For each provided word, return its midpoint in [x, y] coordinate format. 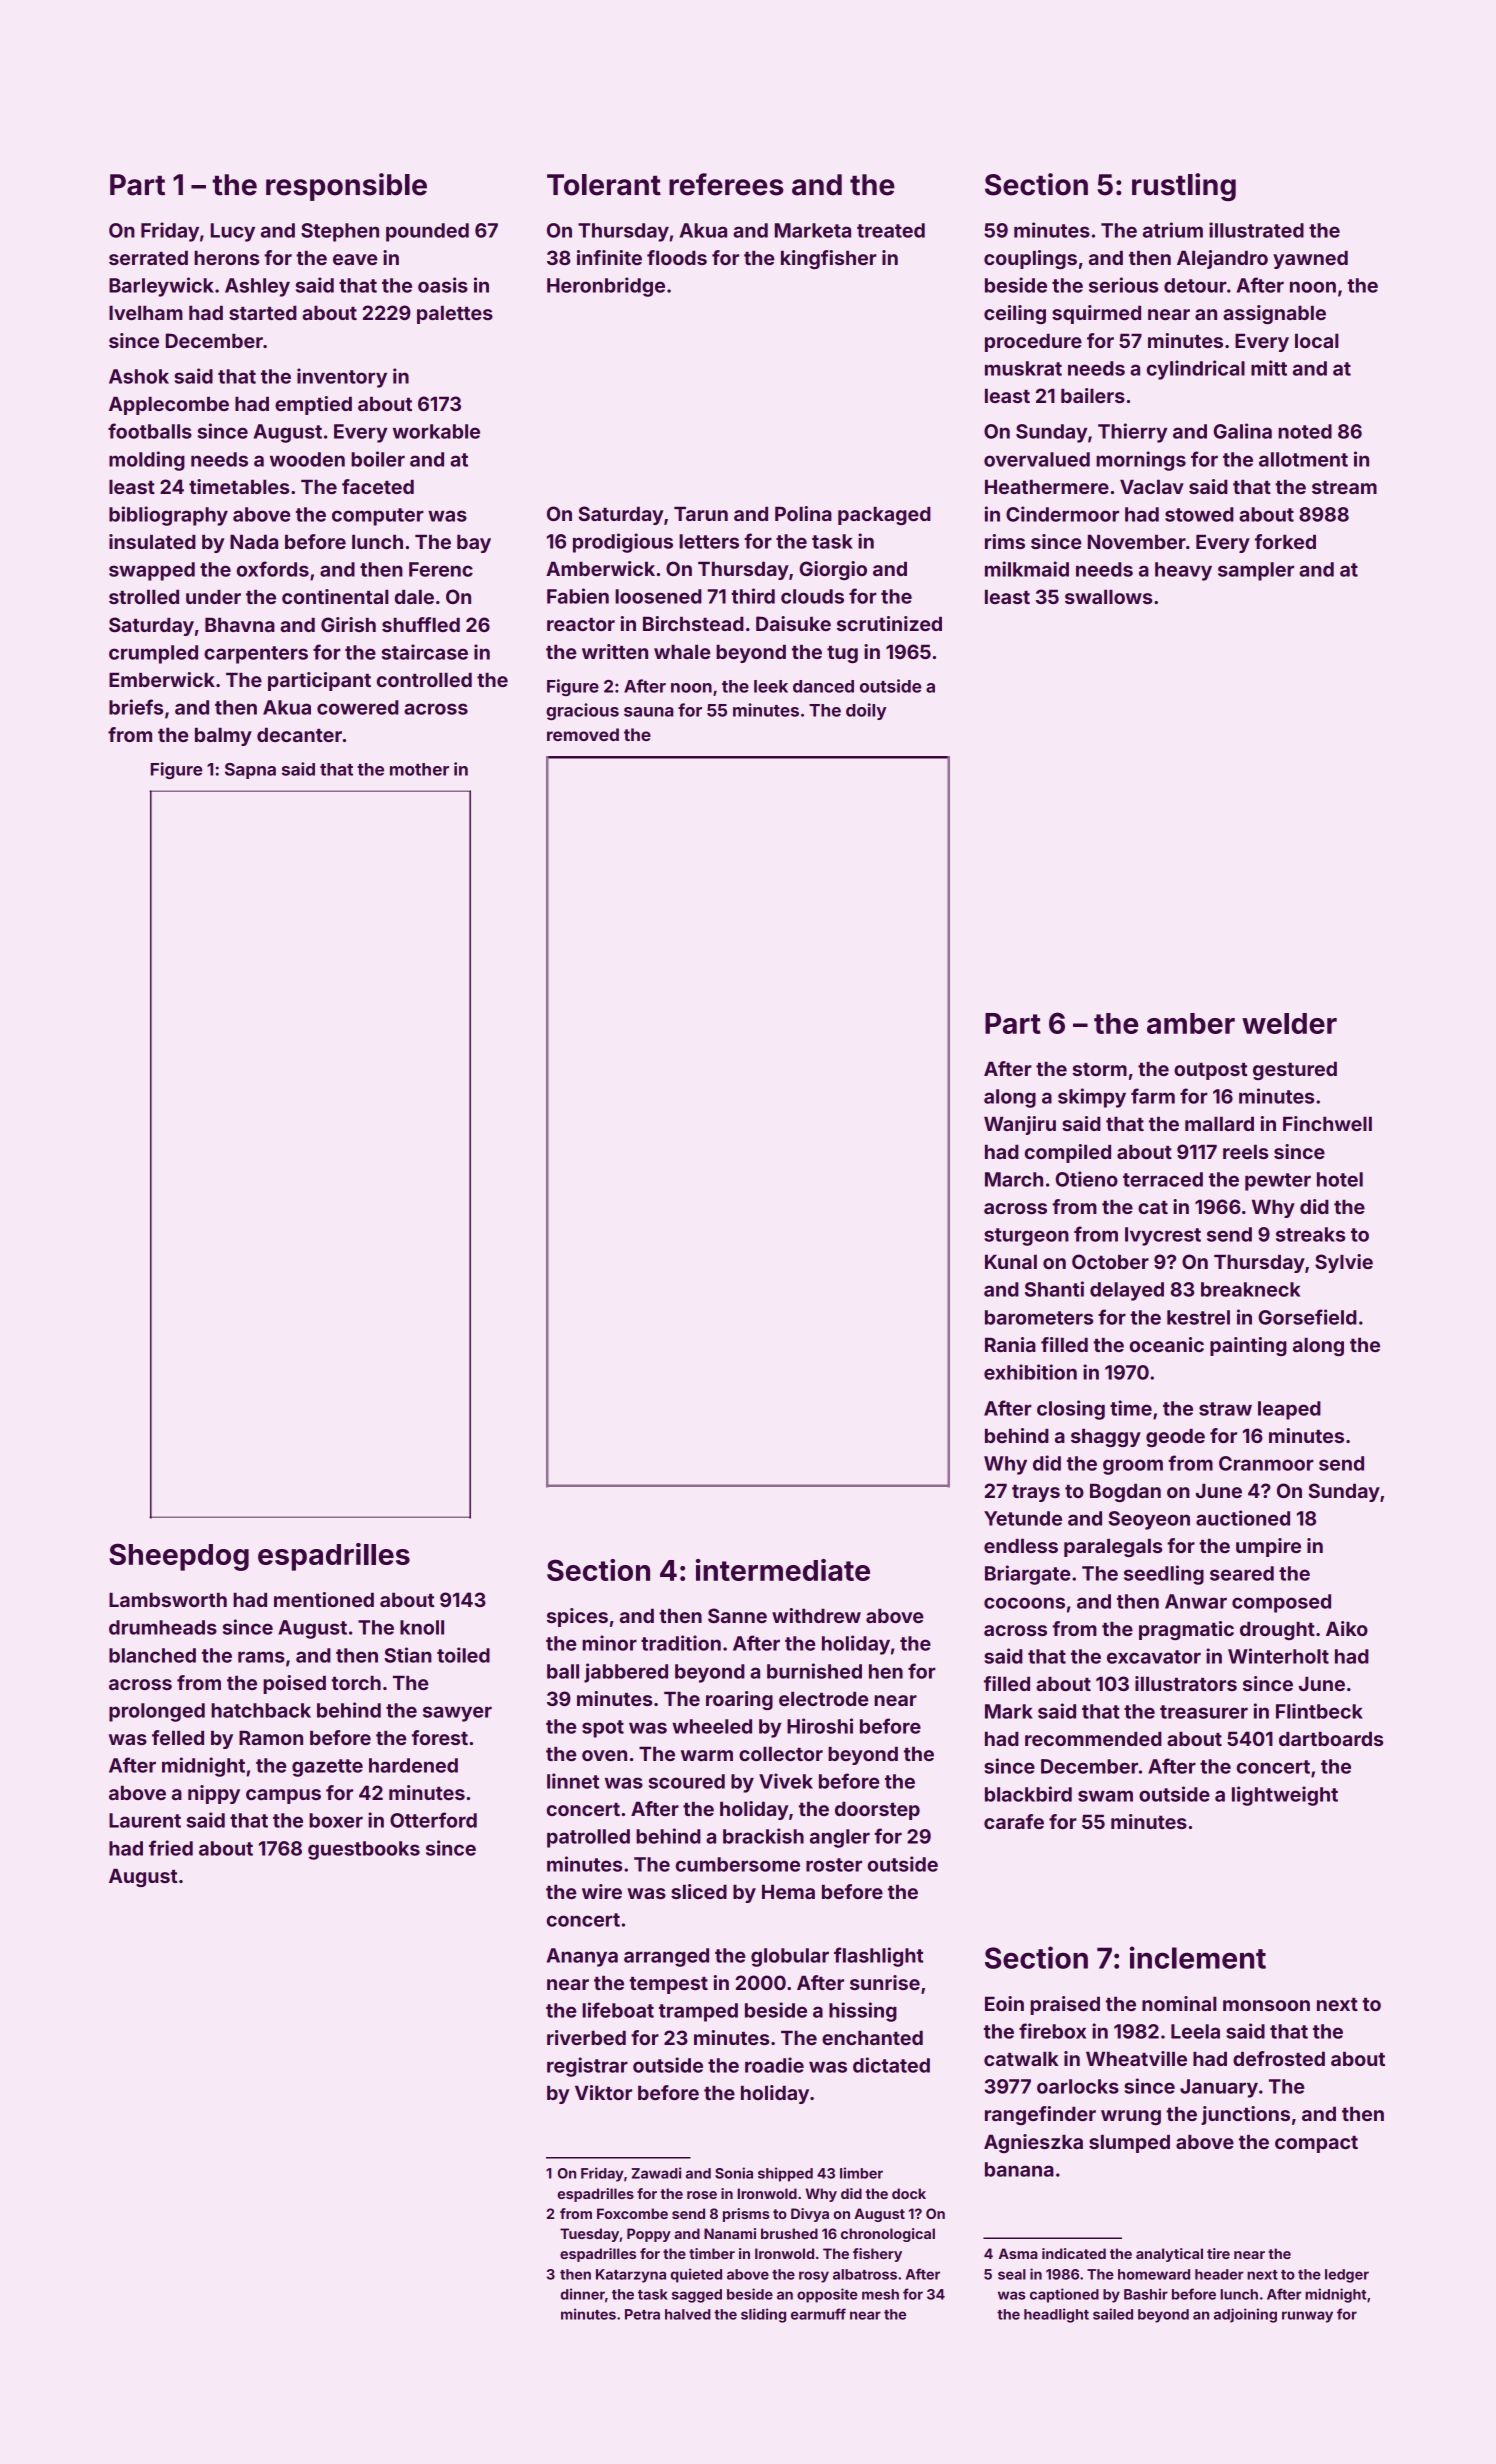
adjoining [1245, 2315]
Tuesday [590, 2235]
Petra [642, 2314]
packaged [884, 516]
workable [436, 431]
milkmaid [1027, 569]
